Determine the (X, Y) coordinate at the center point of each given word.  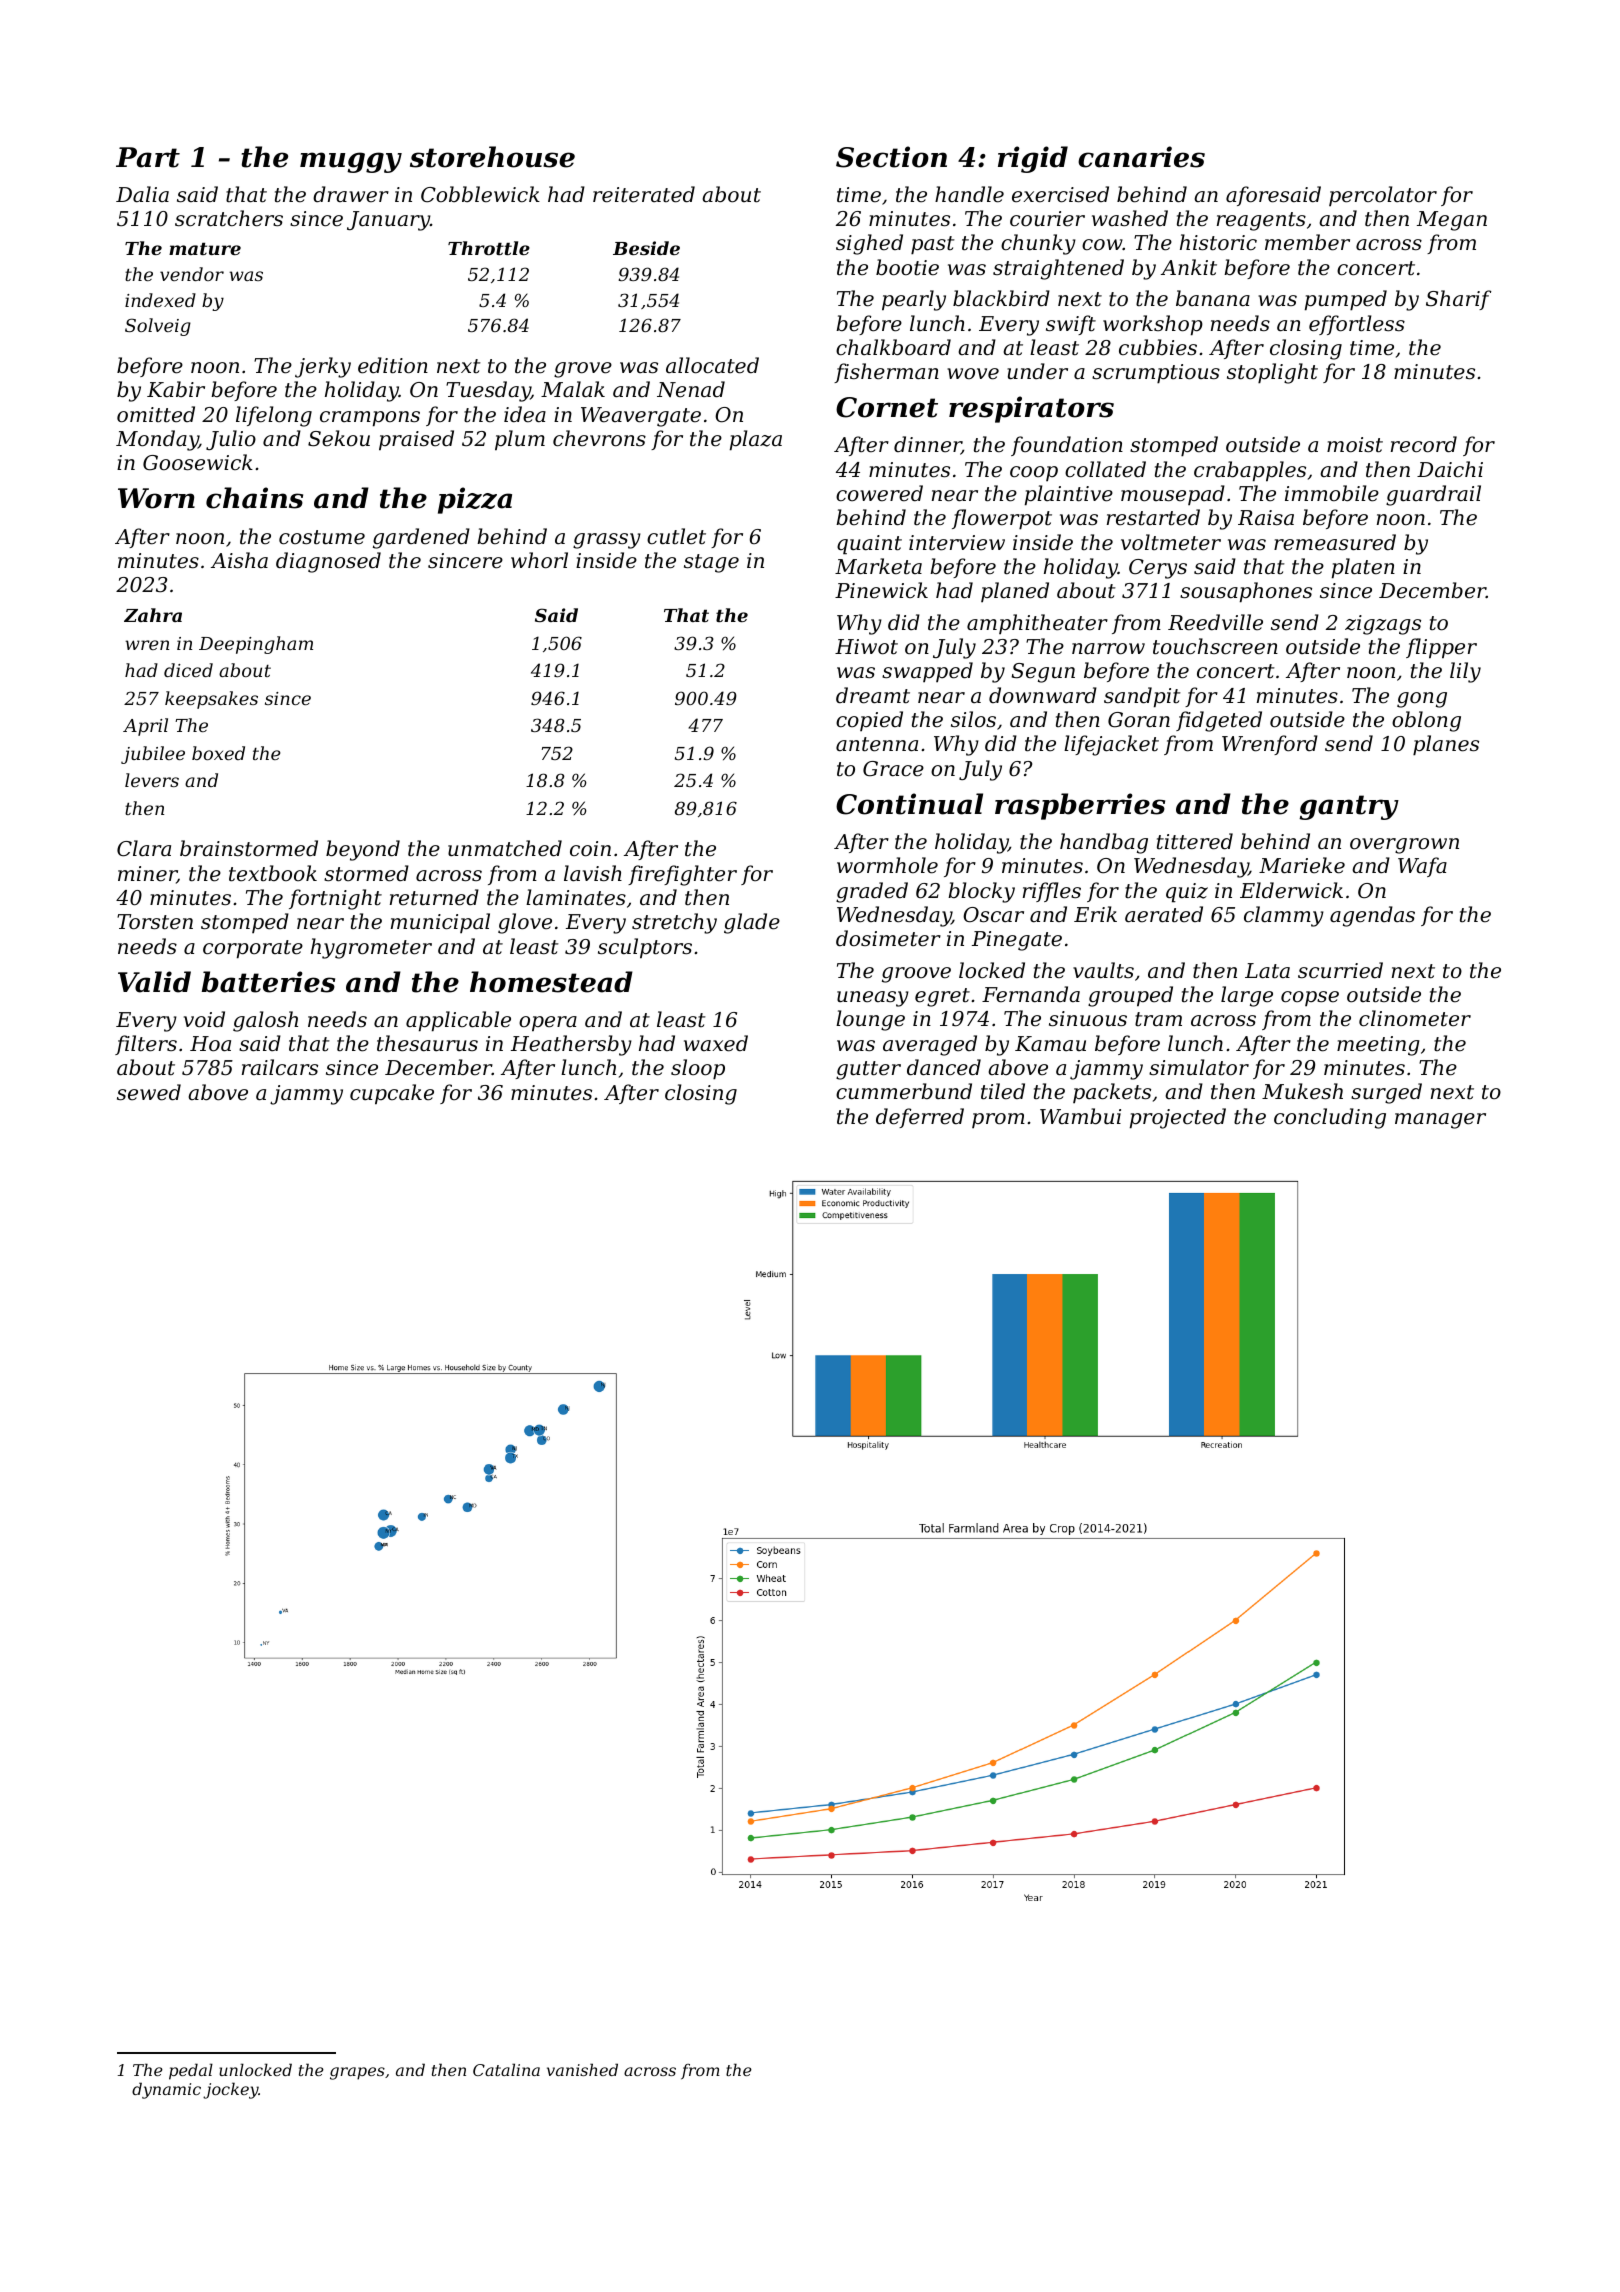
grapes (357, 2073)
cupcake (392, 1094)
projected (1178, 1118)
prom (998, 1120)
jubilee (153, 755)
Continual (909, 804)
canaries (1141, 157)
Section (891, 157)
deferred (920, 1118)
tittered (1195, 841)
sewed (149, 1092)
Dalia (142, 194)
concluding (1330, 1118)
